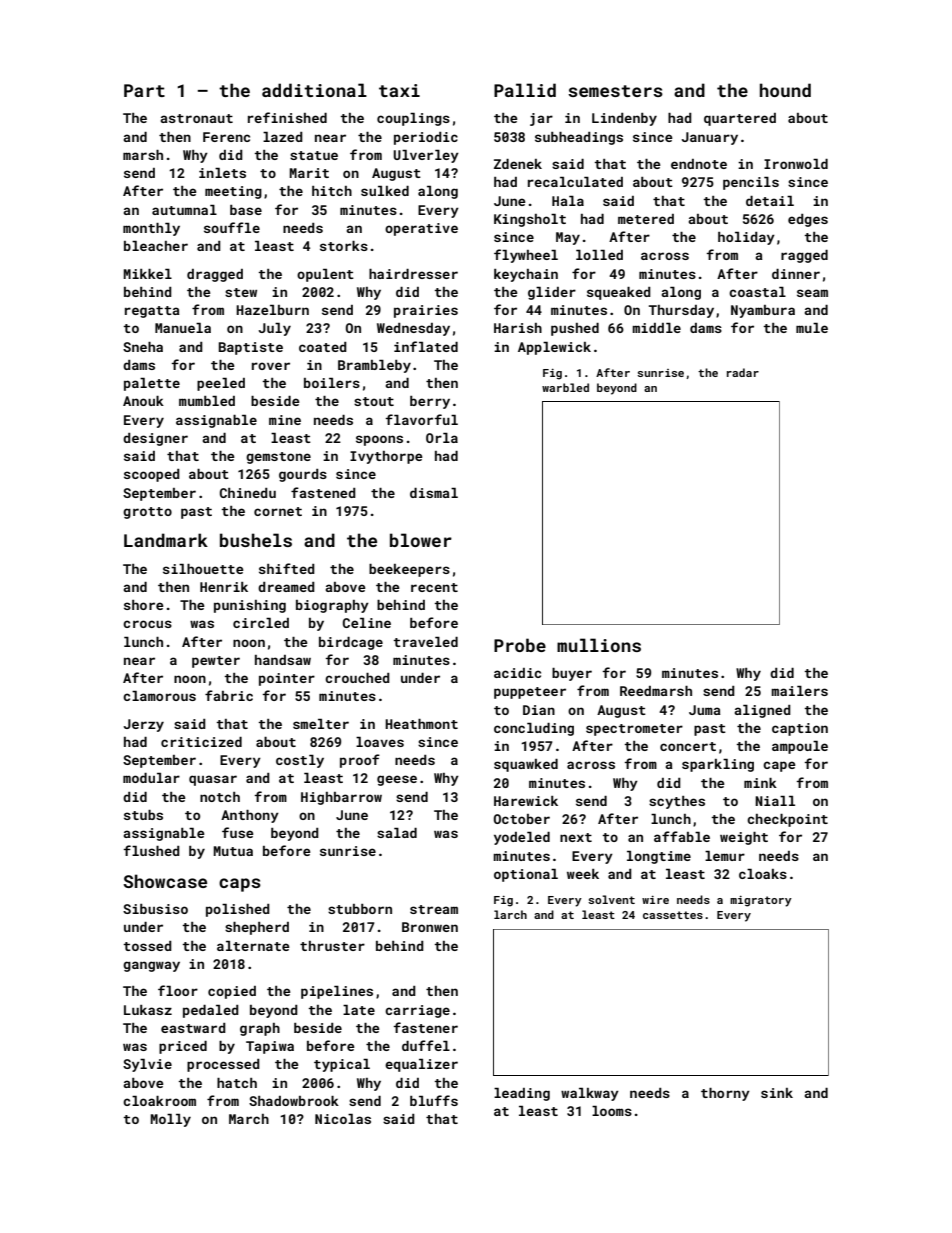 This screenshot has width=952, height=1233. What do you see at coordinates (151, 778) in the screenshot?
I see `modular` at bounding box center [151, 778].
